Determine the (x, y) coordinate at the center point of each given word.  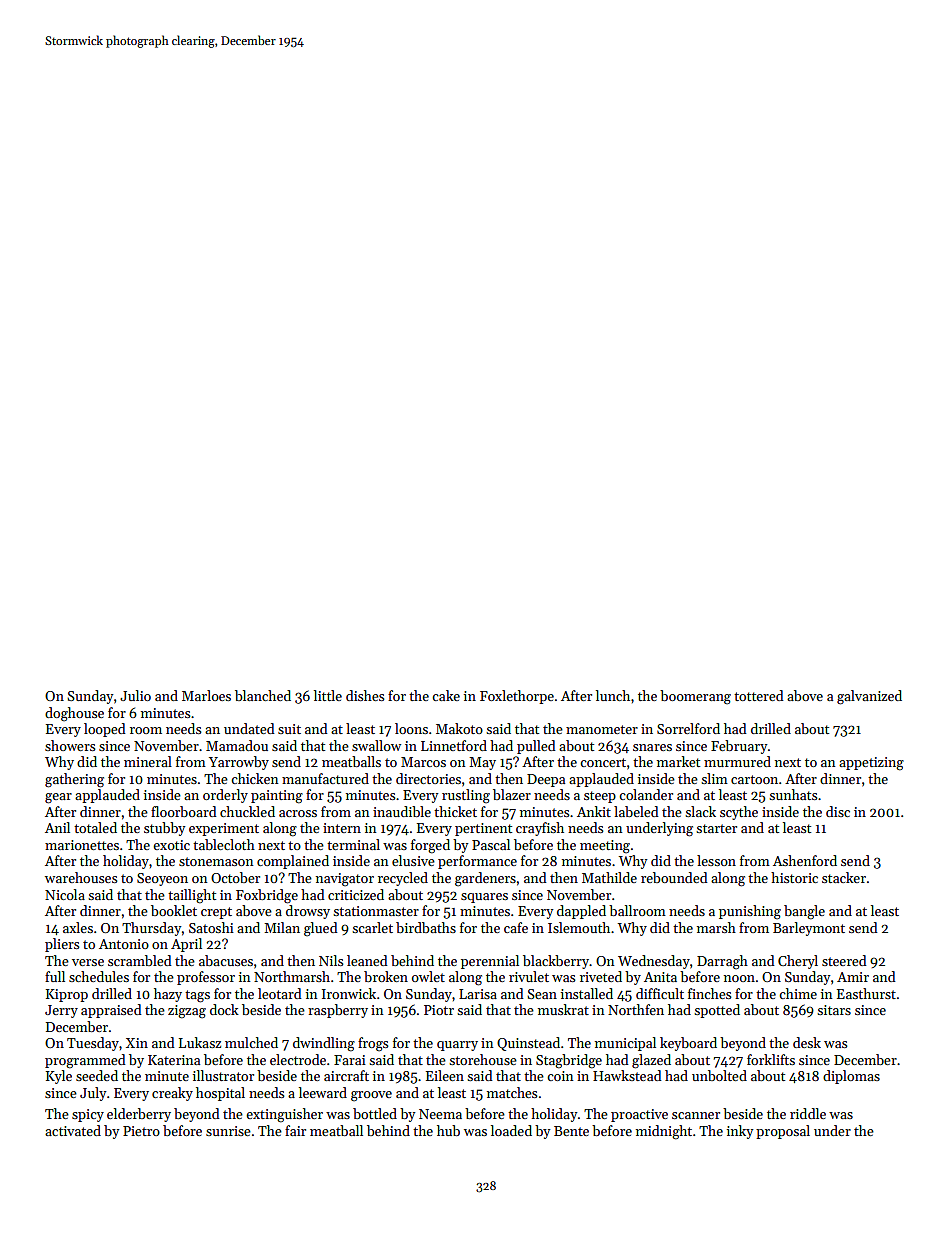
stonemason (216, 861)
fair (295, 1130)
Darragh (722, 962)
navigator (345, 880)
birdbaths (426, 927)
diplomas (851, 1077)
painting (277, 797)
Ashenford (805, 860)
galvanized (869, 697)
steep (600, 797)
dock (224, 1009)
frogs (373, 1044)
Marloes (206, 695)
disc (838, 811)
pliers (62, 945)
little (328, 695)
